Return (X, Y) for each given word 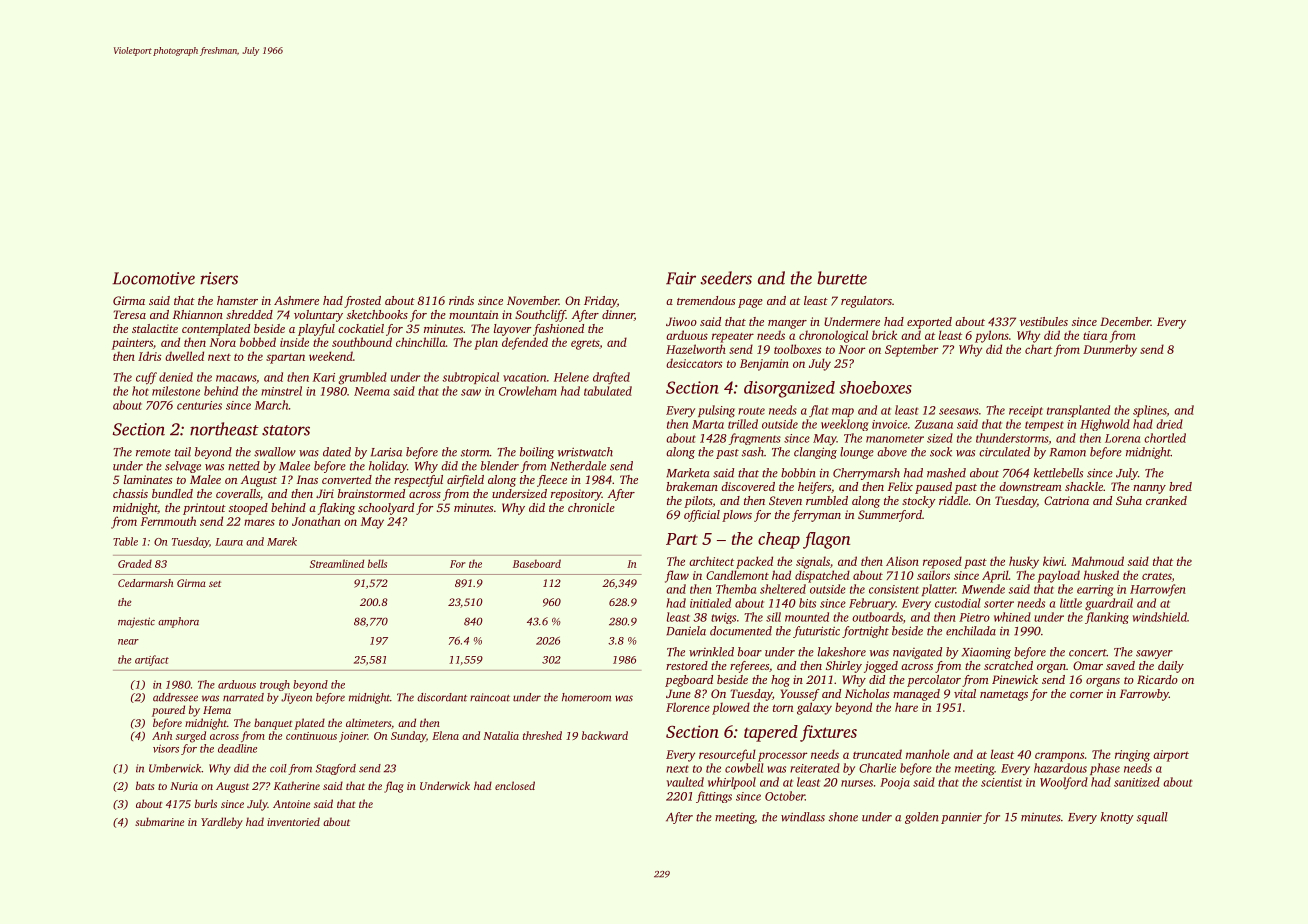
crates (1157, 576)
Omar (1088, 665)
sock (941, 452)
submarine (159, 821)
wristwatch (585, 452)
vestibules (1044, 321)
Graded (135, 563)
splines (1150, 411)
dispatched (822, 576)
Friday (600, 302)
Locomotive (153, 278)
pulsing (716, 411)
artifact (152, 660)
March (271, 405)
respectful (418, 481)
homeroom (586, 697)
